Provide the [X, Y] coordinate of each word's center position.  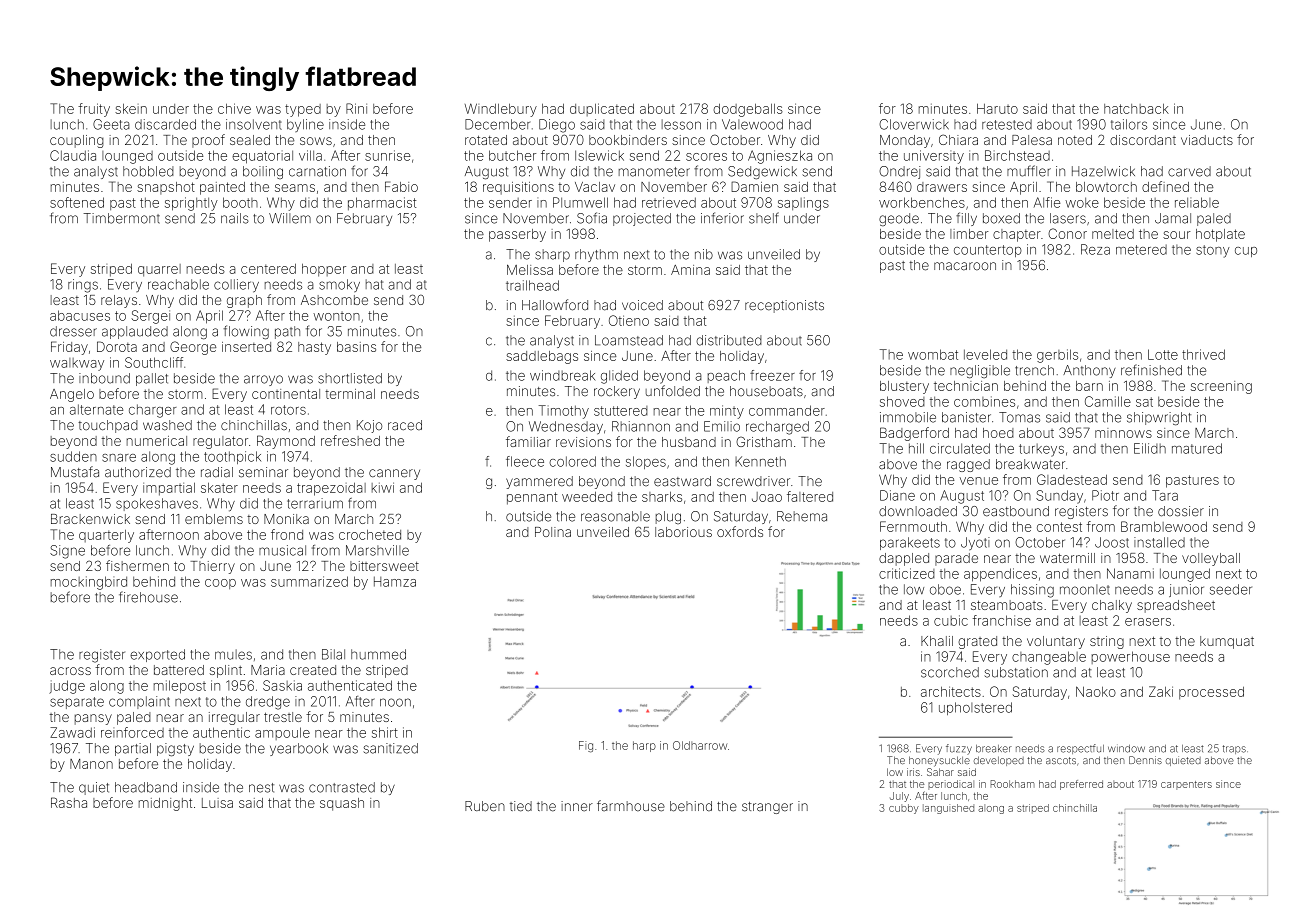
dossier [1181, 511]
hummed [378, 654]
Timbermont [121, 218]
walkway [77, 364]
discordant [1143, 140]
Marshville [377, 550]
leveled [985, 354]
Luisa [217, 803]
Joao [767, 497]
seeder [1231, 589]
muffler [1029, 171]
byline [305, 125]
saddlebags [542, 357]
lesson [681, 124]
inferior [722, 218]
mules [233, 654]
